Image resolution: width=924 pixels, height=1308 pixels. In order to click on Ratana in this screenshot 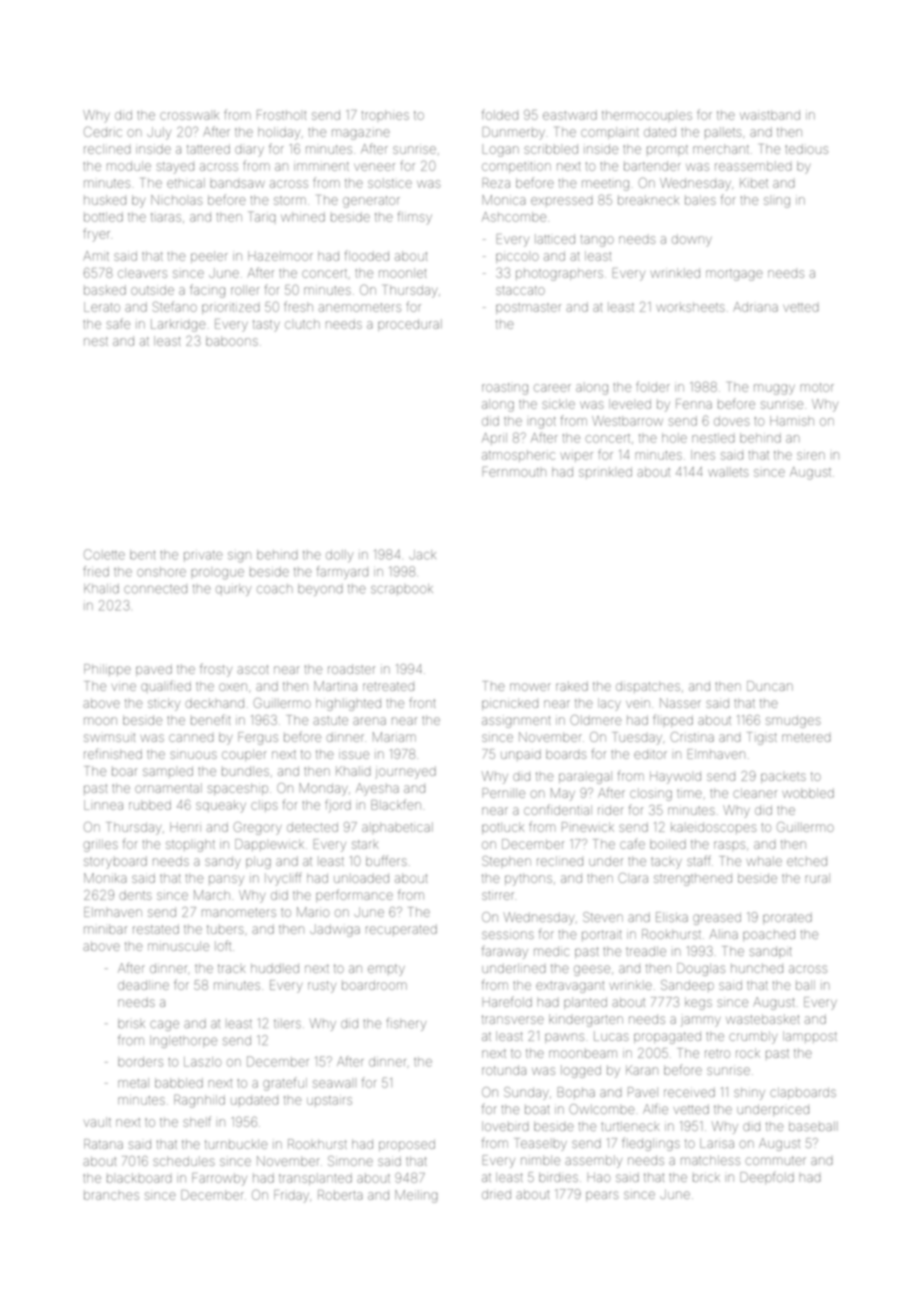, I will do `click(103, 1144)`.
